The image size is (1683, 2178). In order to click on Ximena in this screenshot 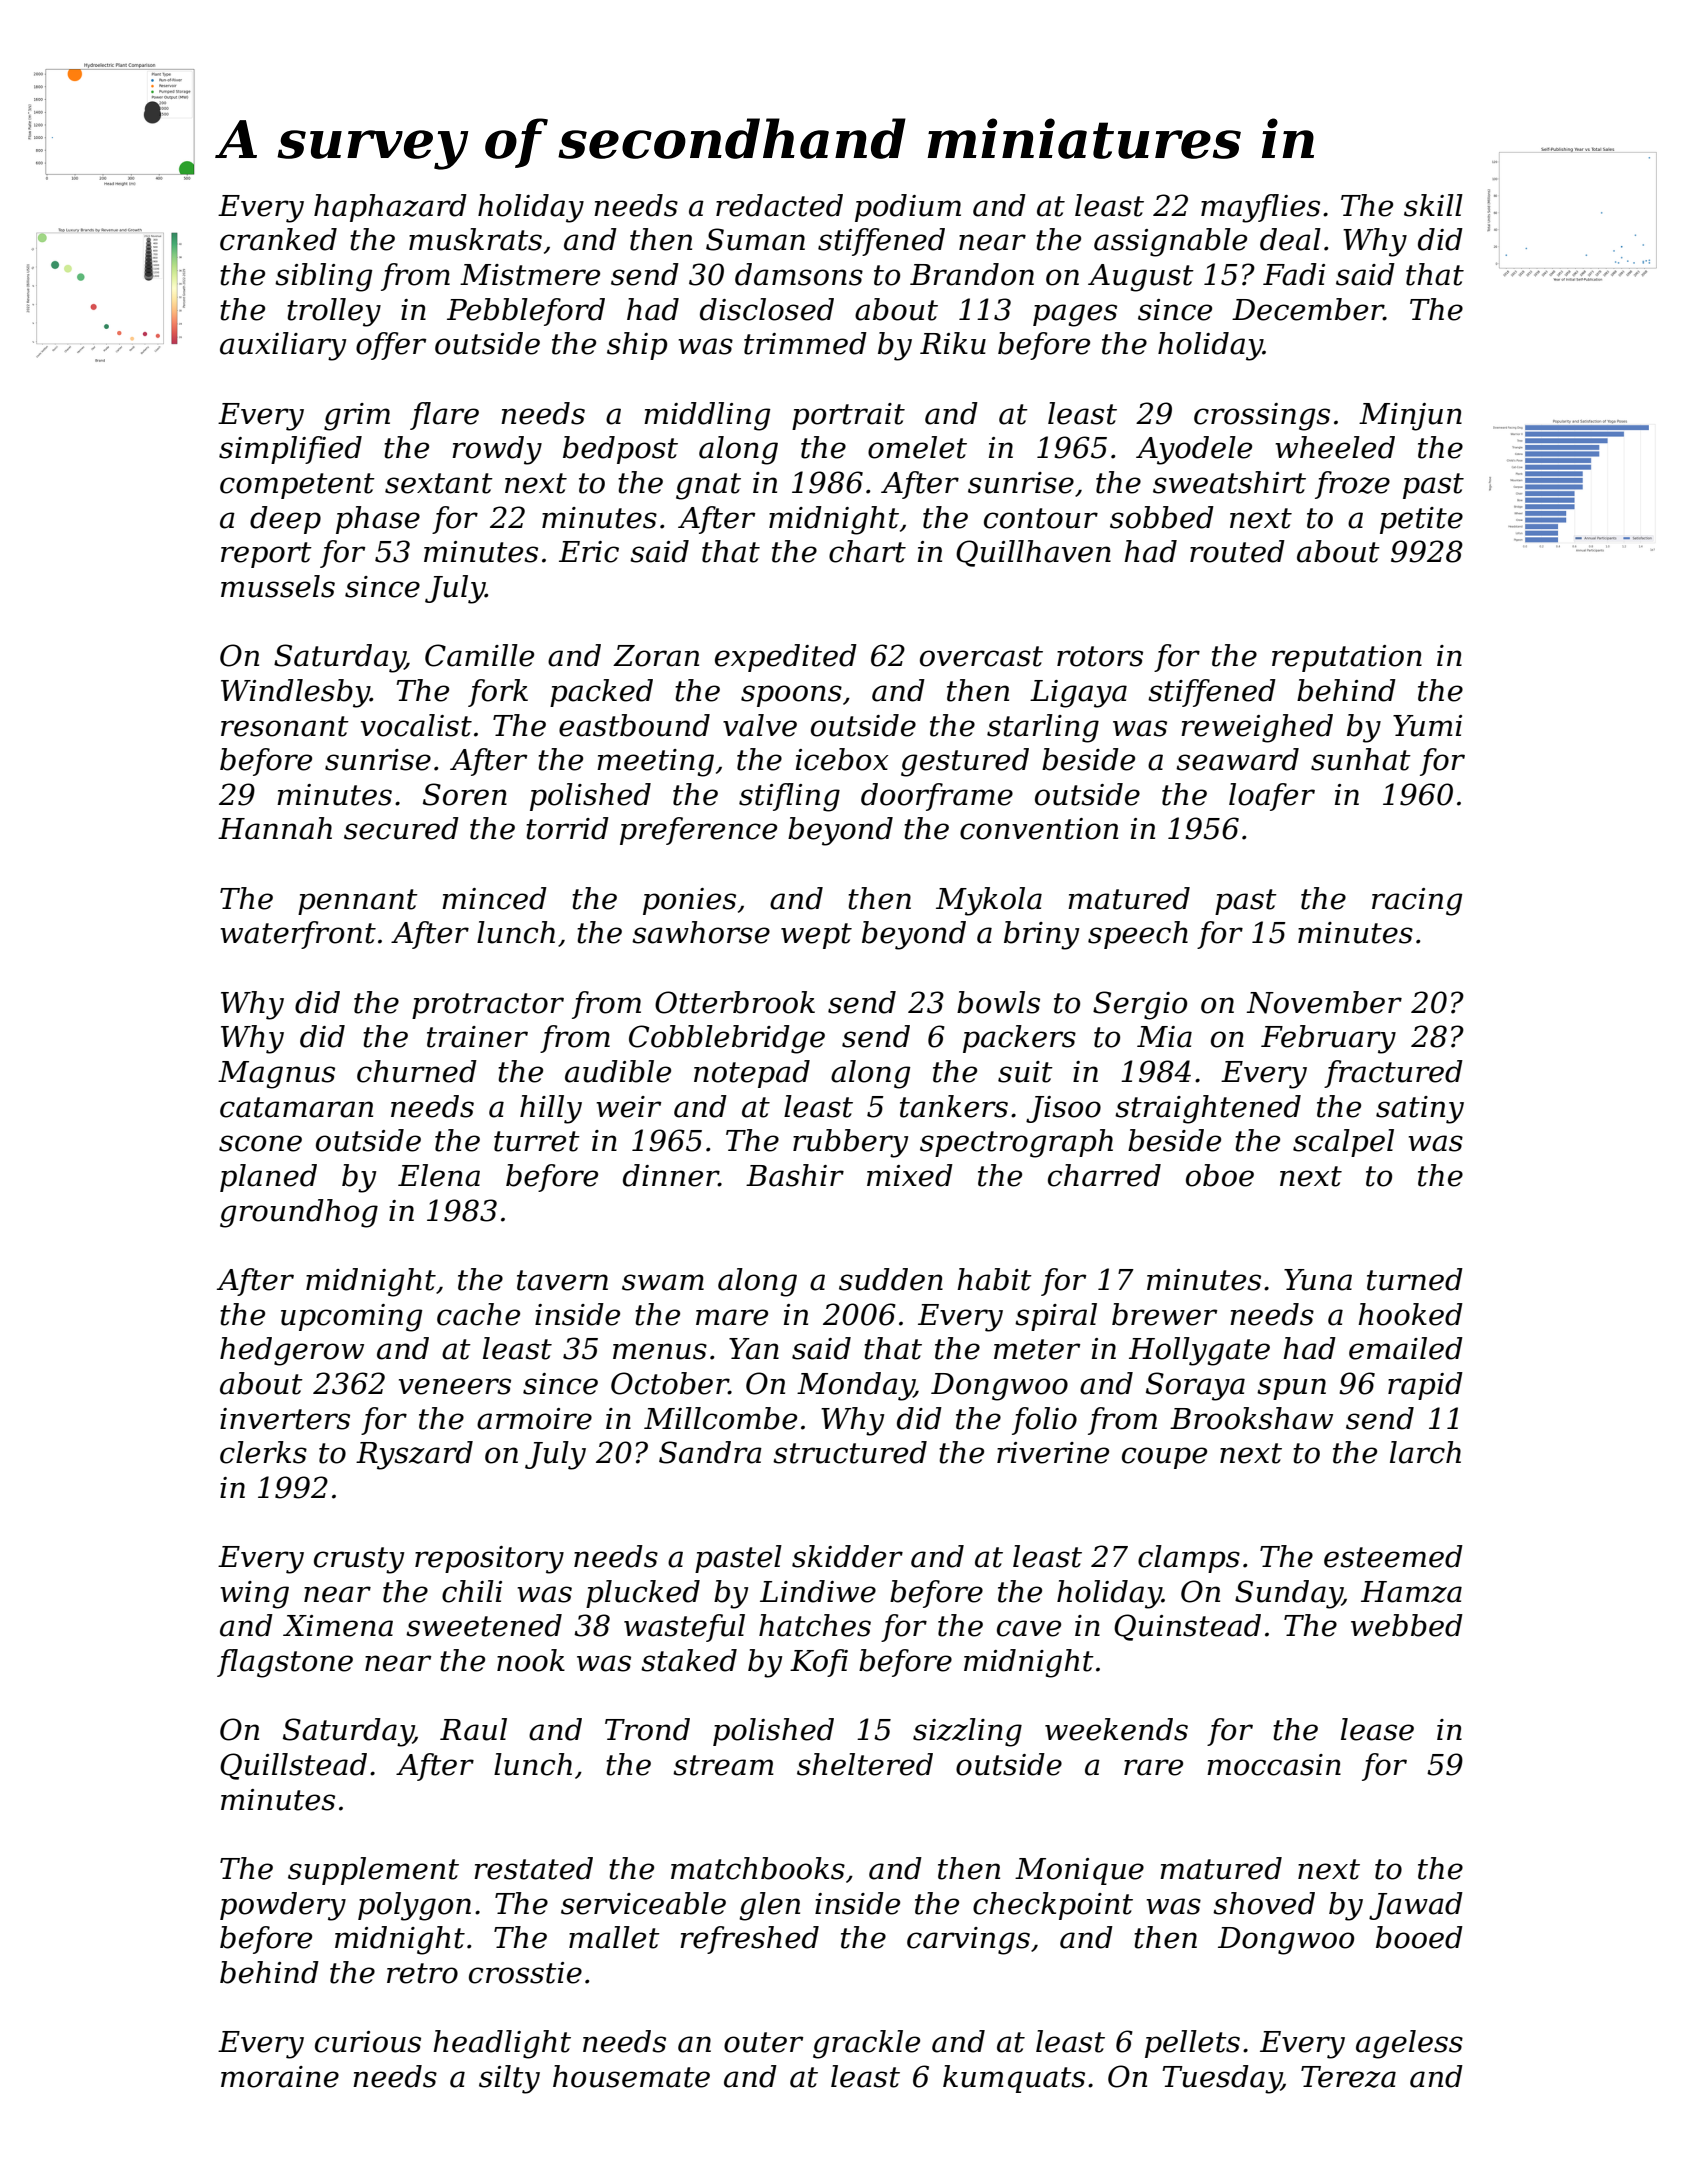, I will do `click(338, 1626)`.
